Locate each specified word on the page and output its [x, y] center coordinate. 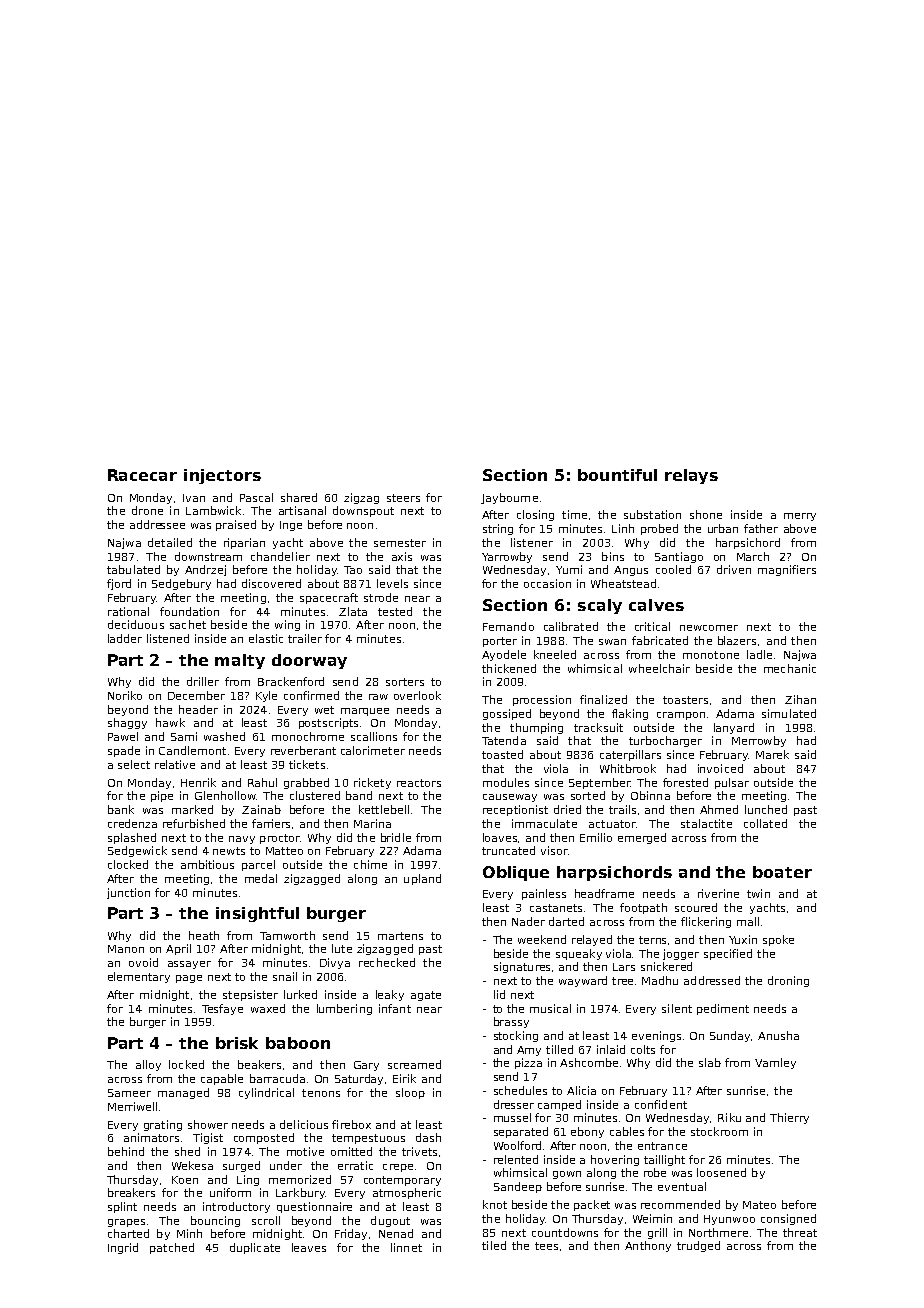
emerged [642, 838]
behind [126, 1151]
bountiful [617, 475]
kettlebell [384, 809]
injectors [222, 476]
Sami [184, 736]
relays [691, 476]
